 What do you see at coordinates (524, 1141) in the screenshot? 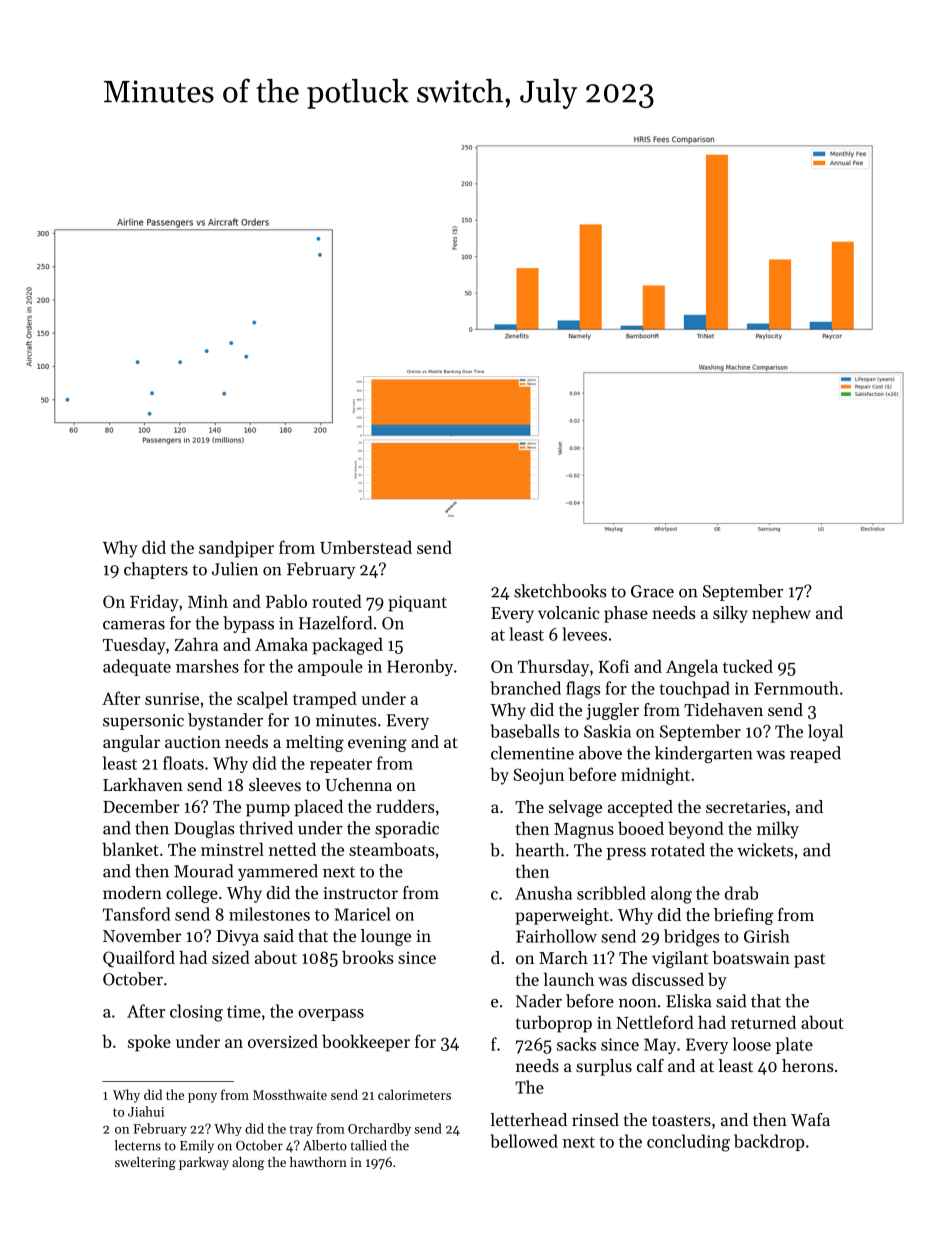
I see `bellowed` at bounding box center [524, 1141].
